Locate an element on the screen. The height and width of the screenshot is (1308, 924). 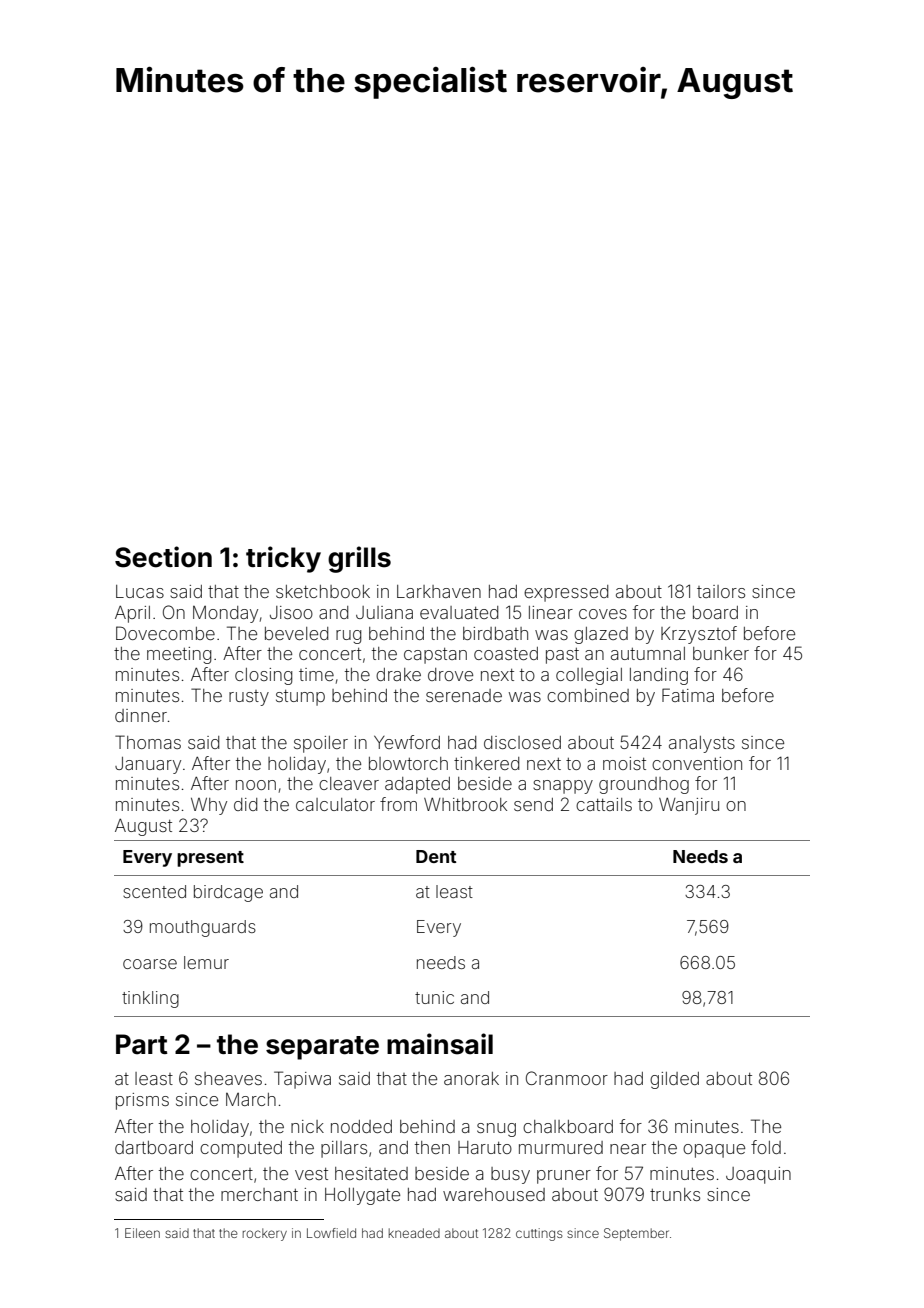
Section is located at coordinates (163, 557).
